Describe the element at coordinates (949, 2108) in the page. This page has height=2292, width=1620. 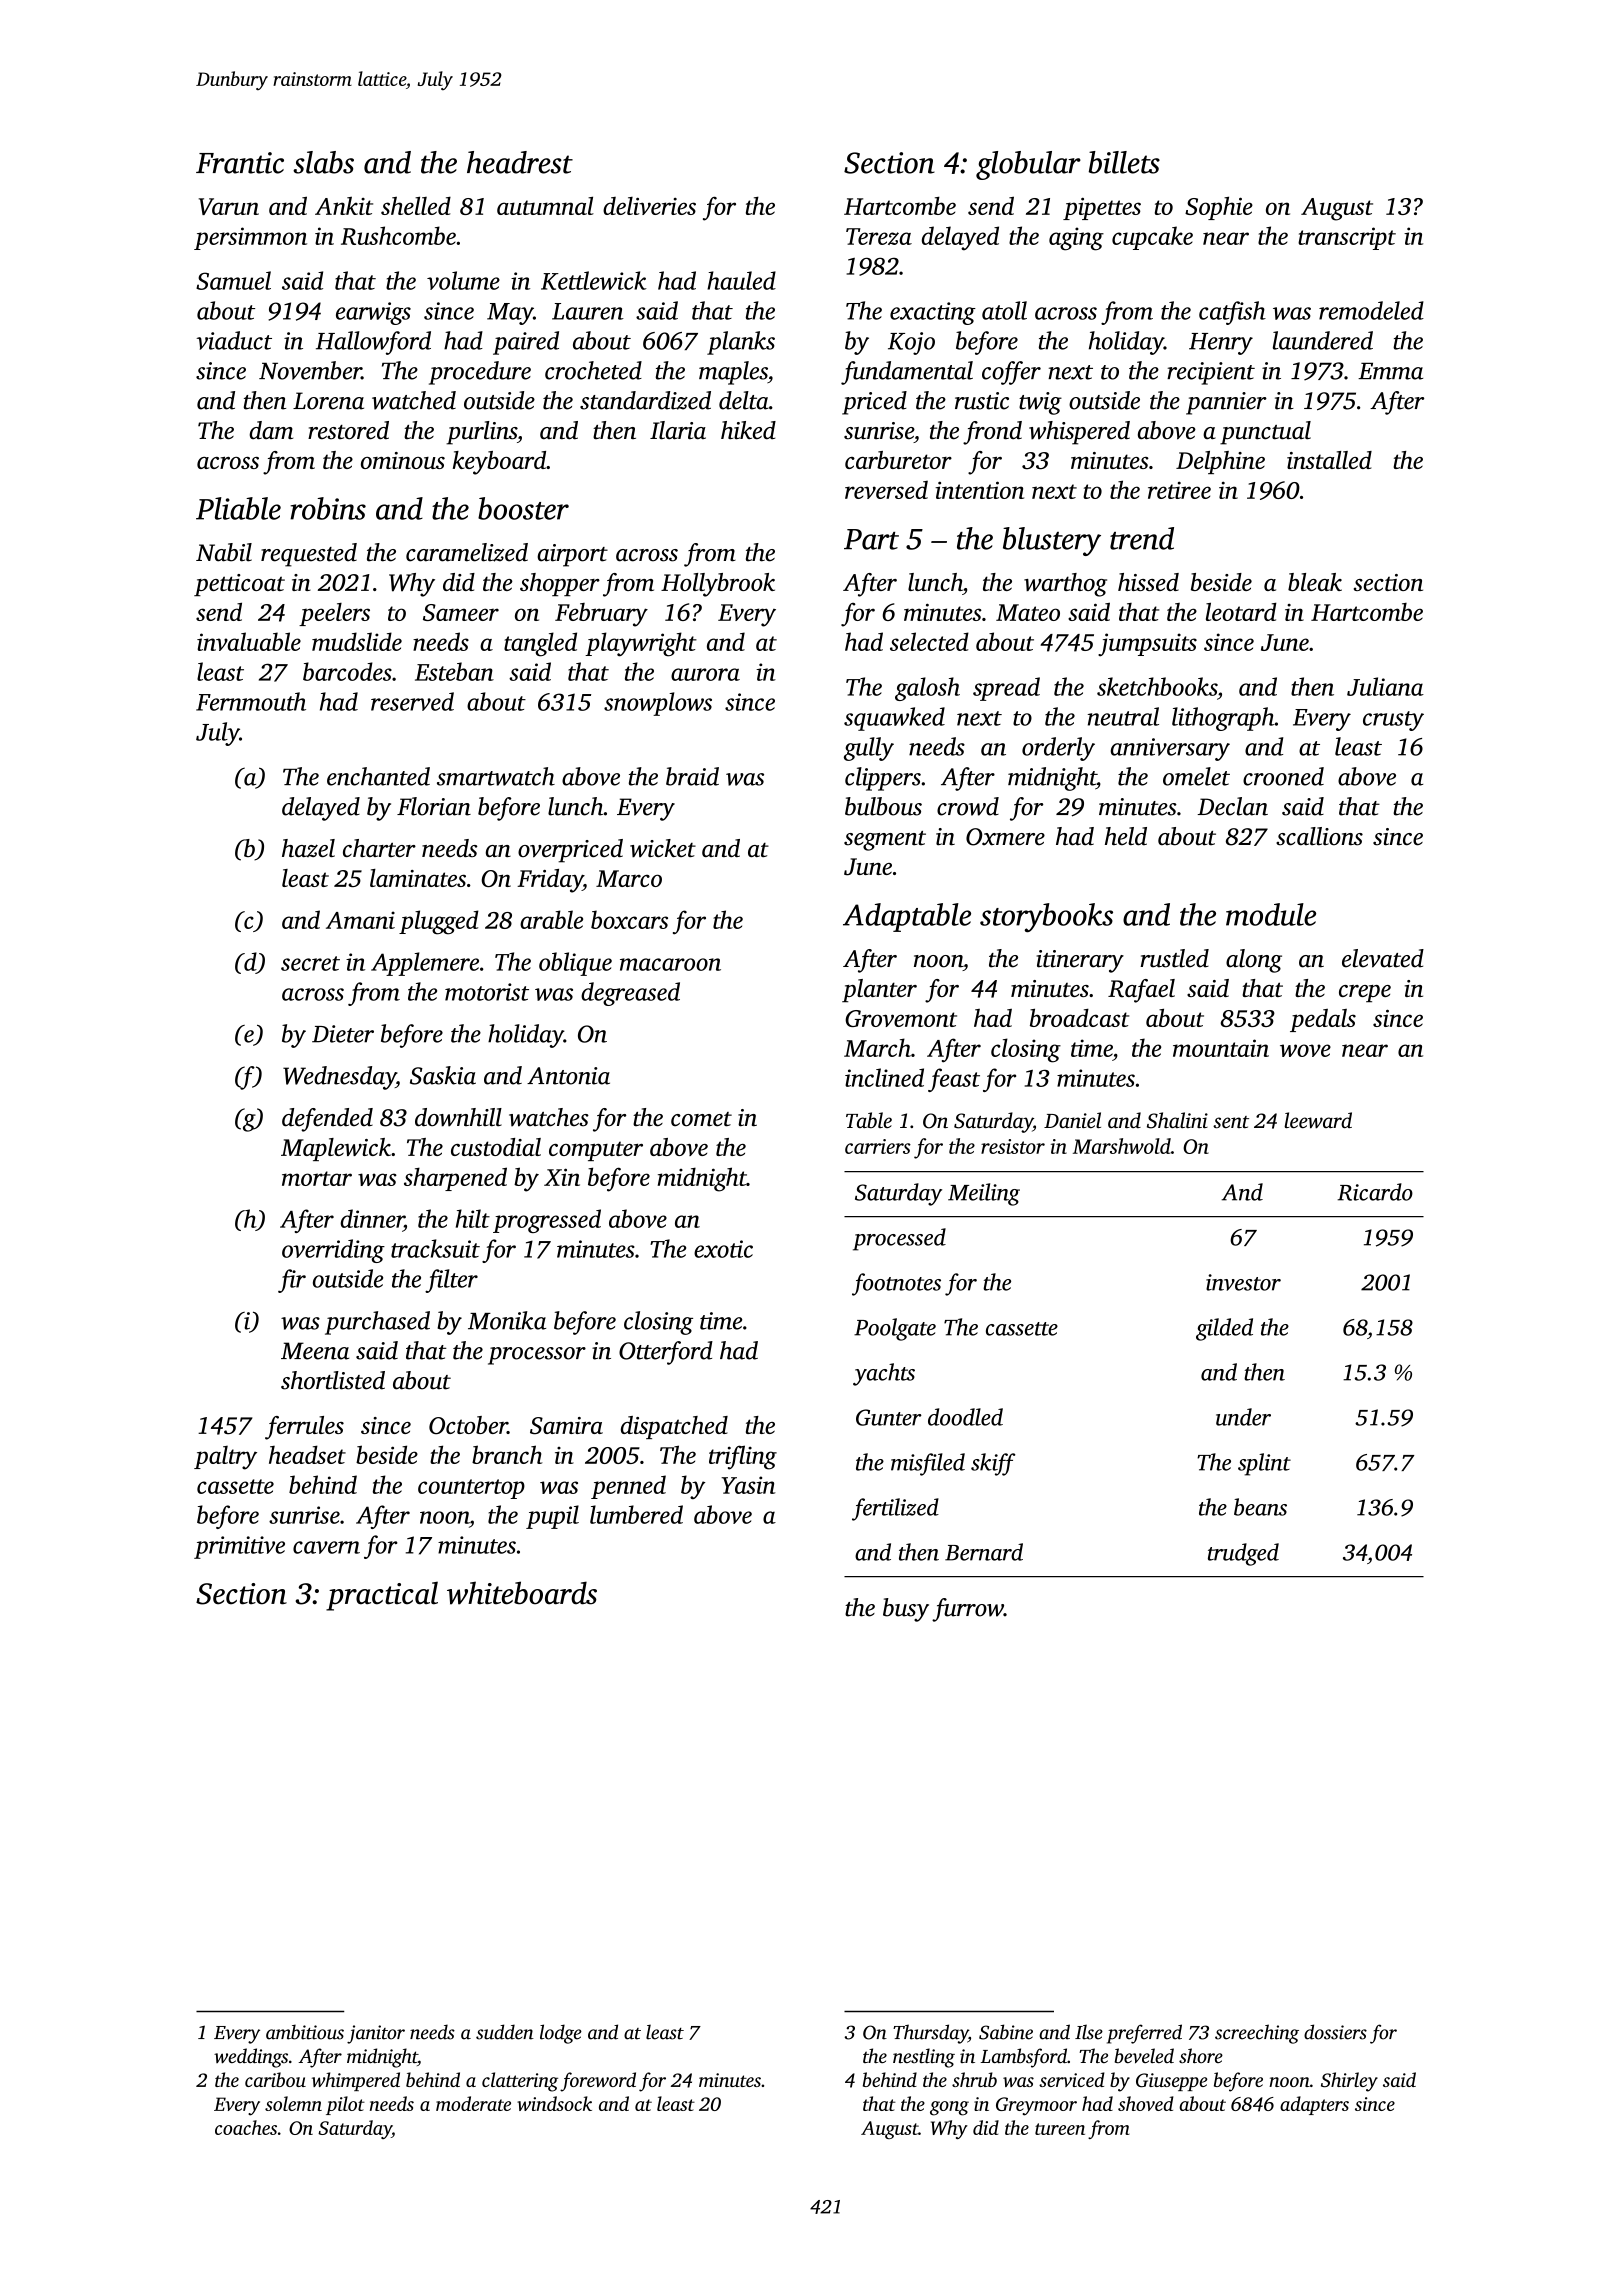
I see `gong` at that location.
